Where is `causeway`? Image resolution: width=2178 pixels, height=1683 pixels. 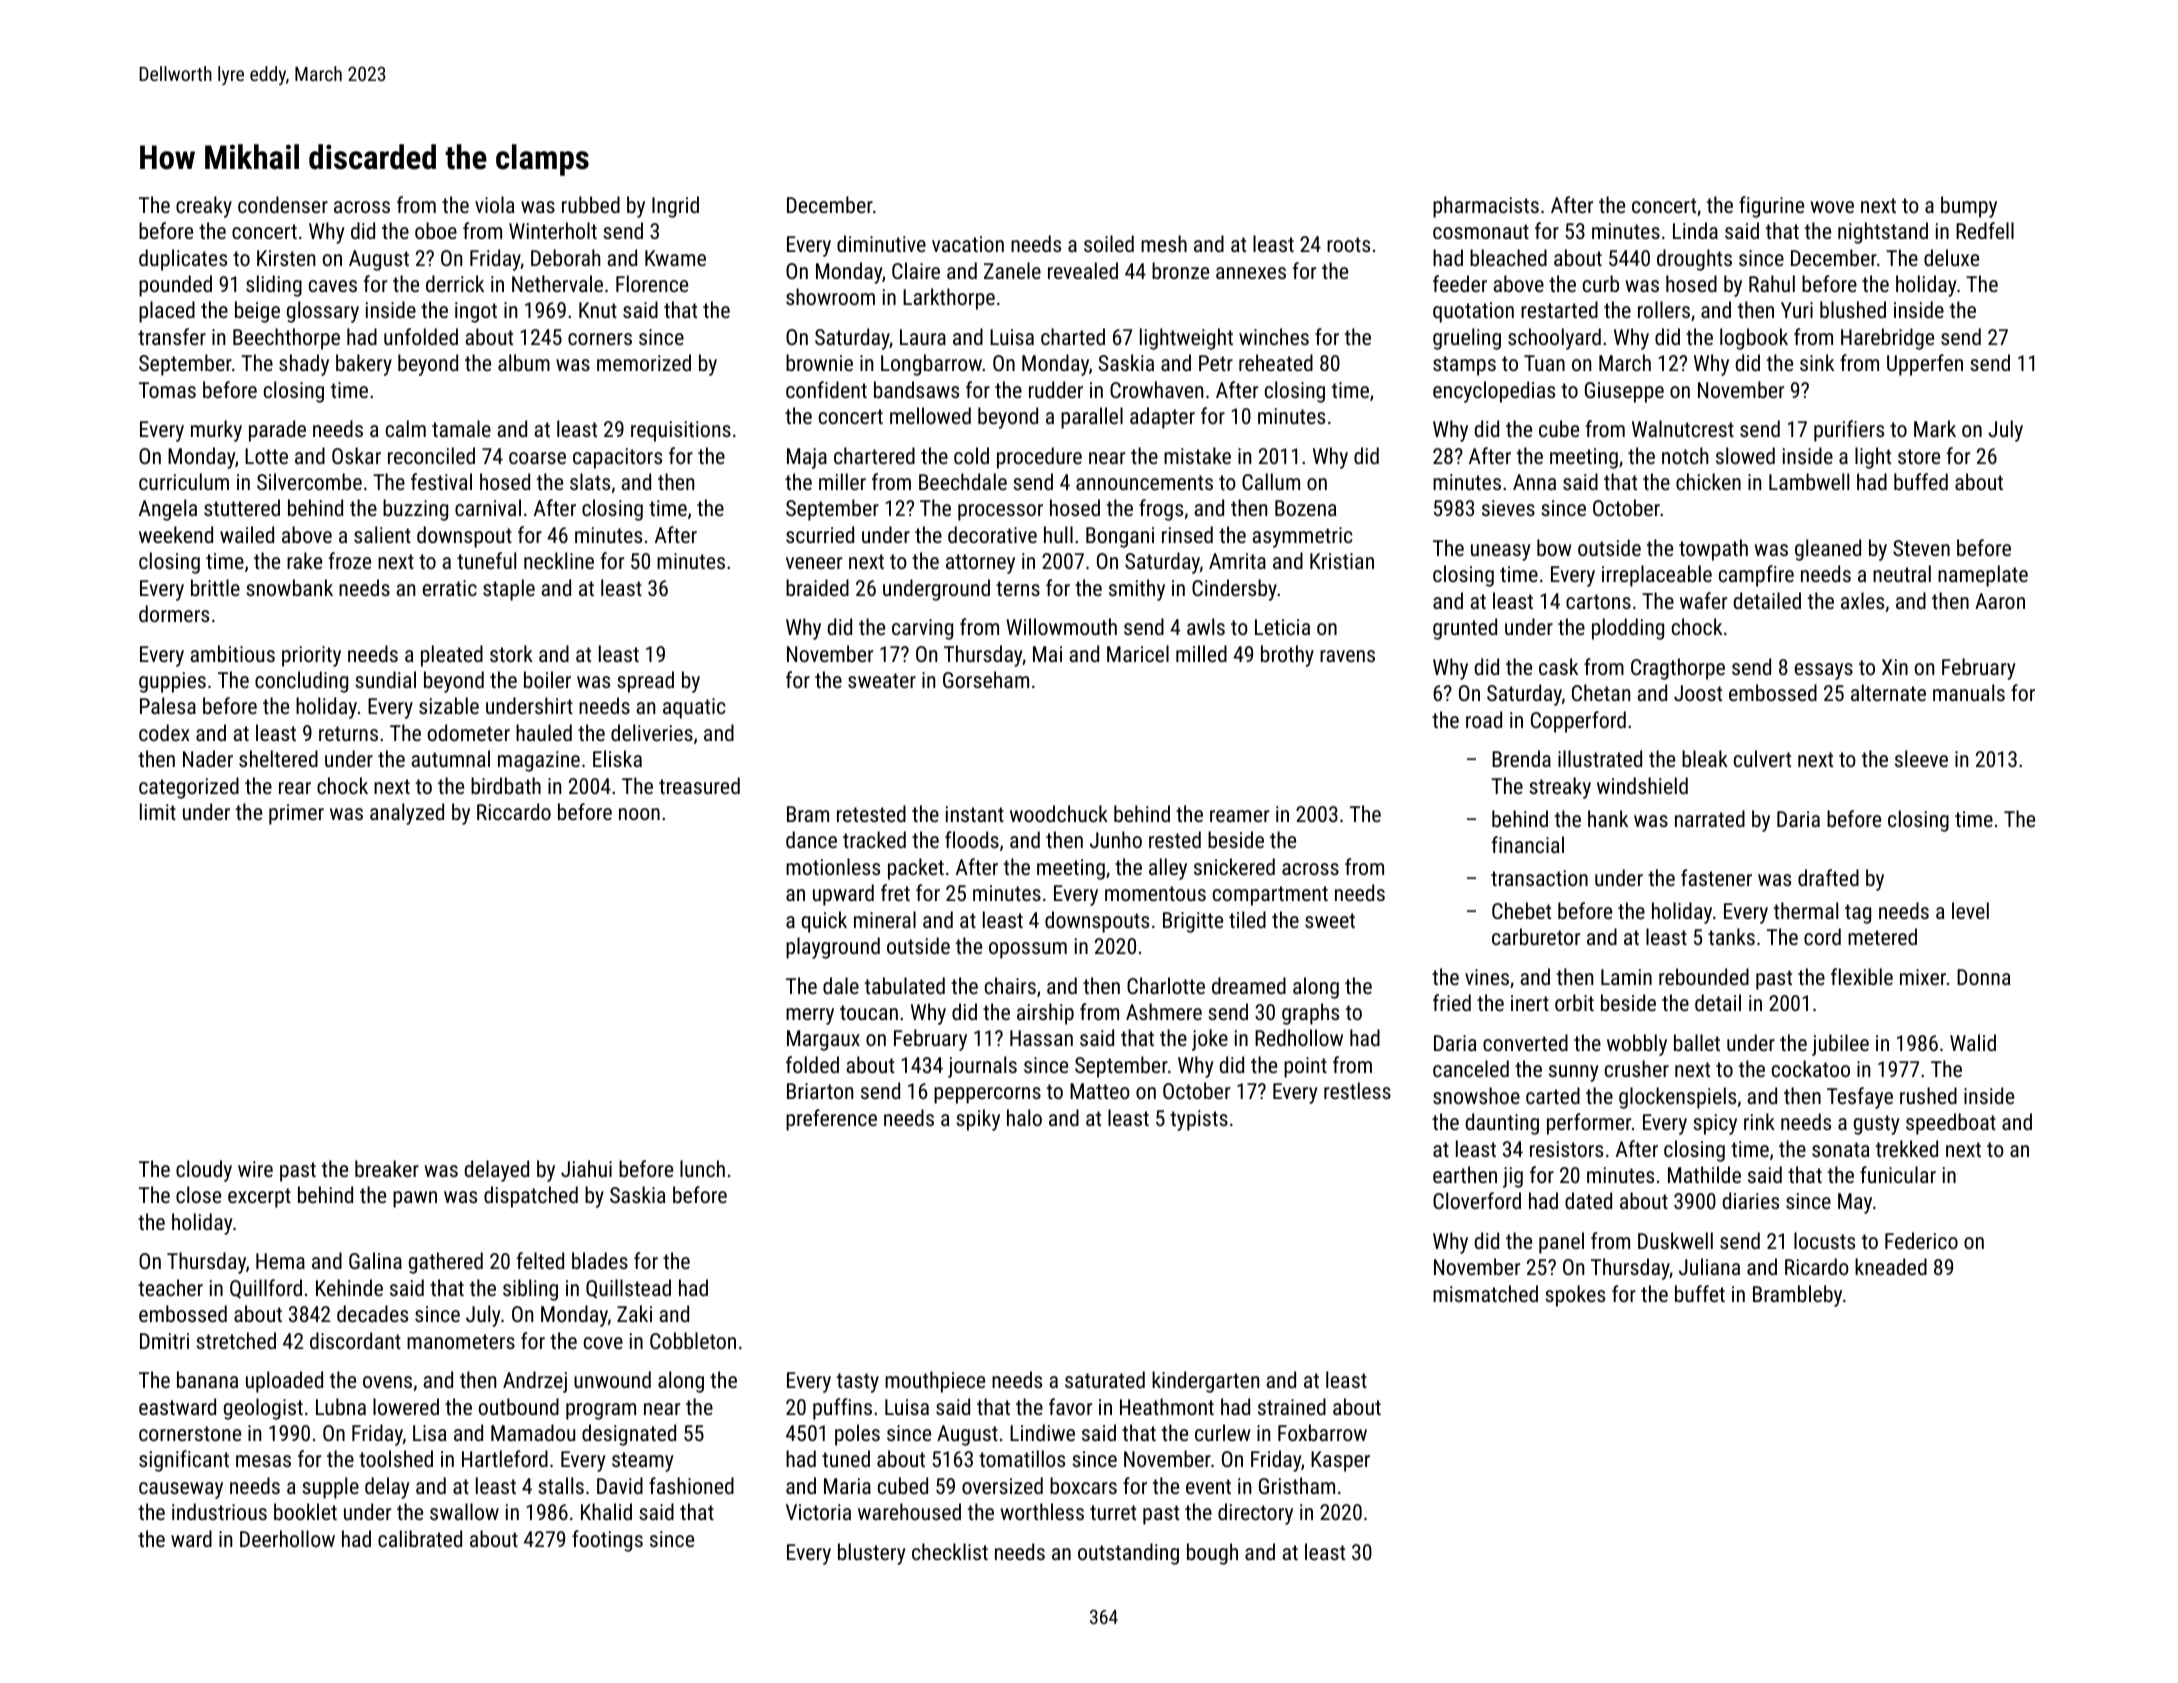
causeway is located at coordinates (181, 1490).
